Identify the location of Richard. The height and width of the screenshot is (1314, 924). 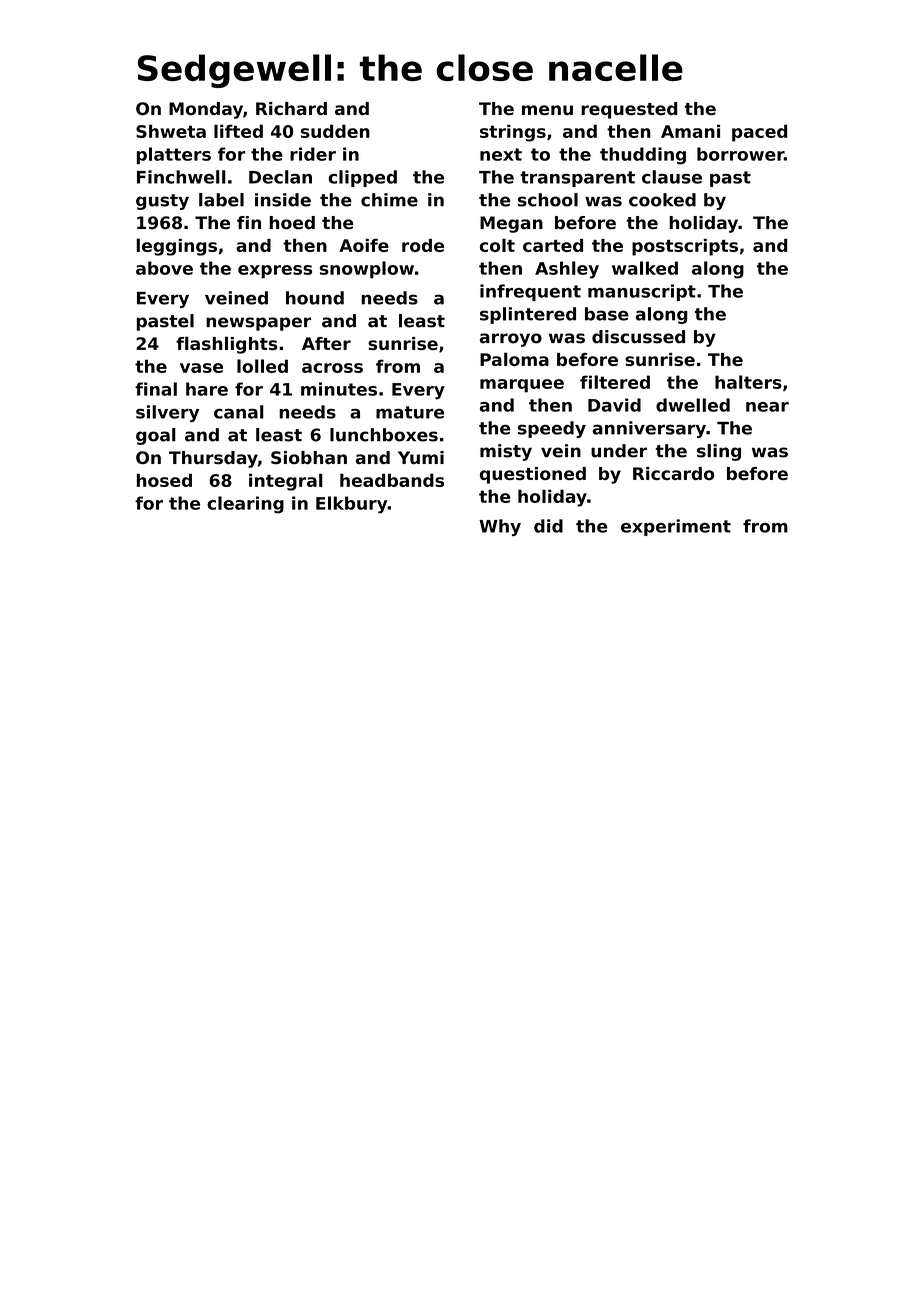
(291, 108).
